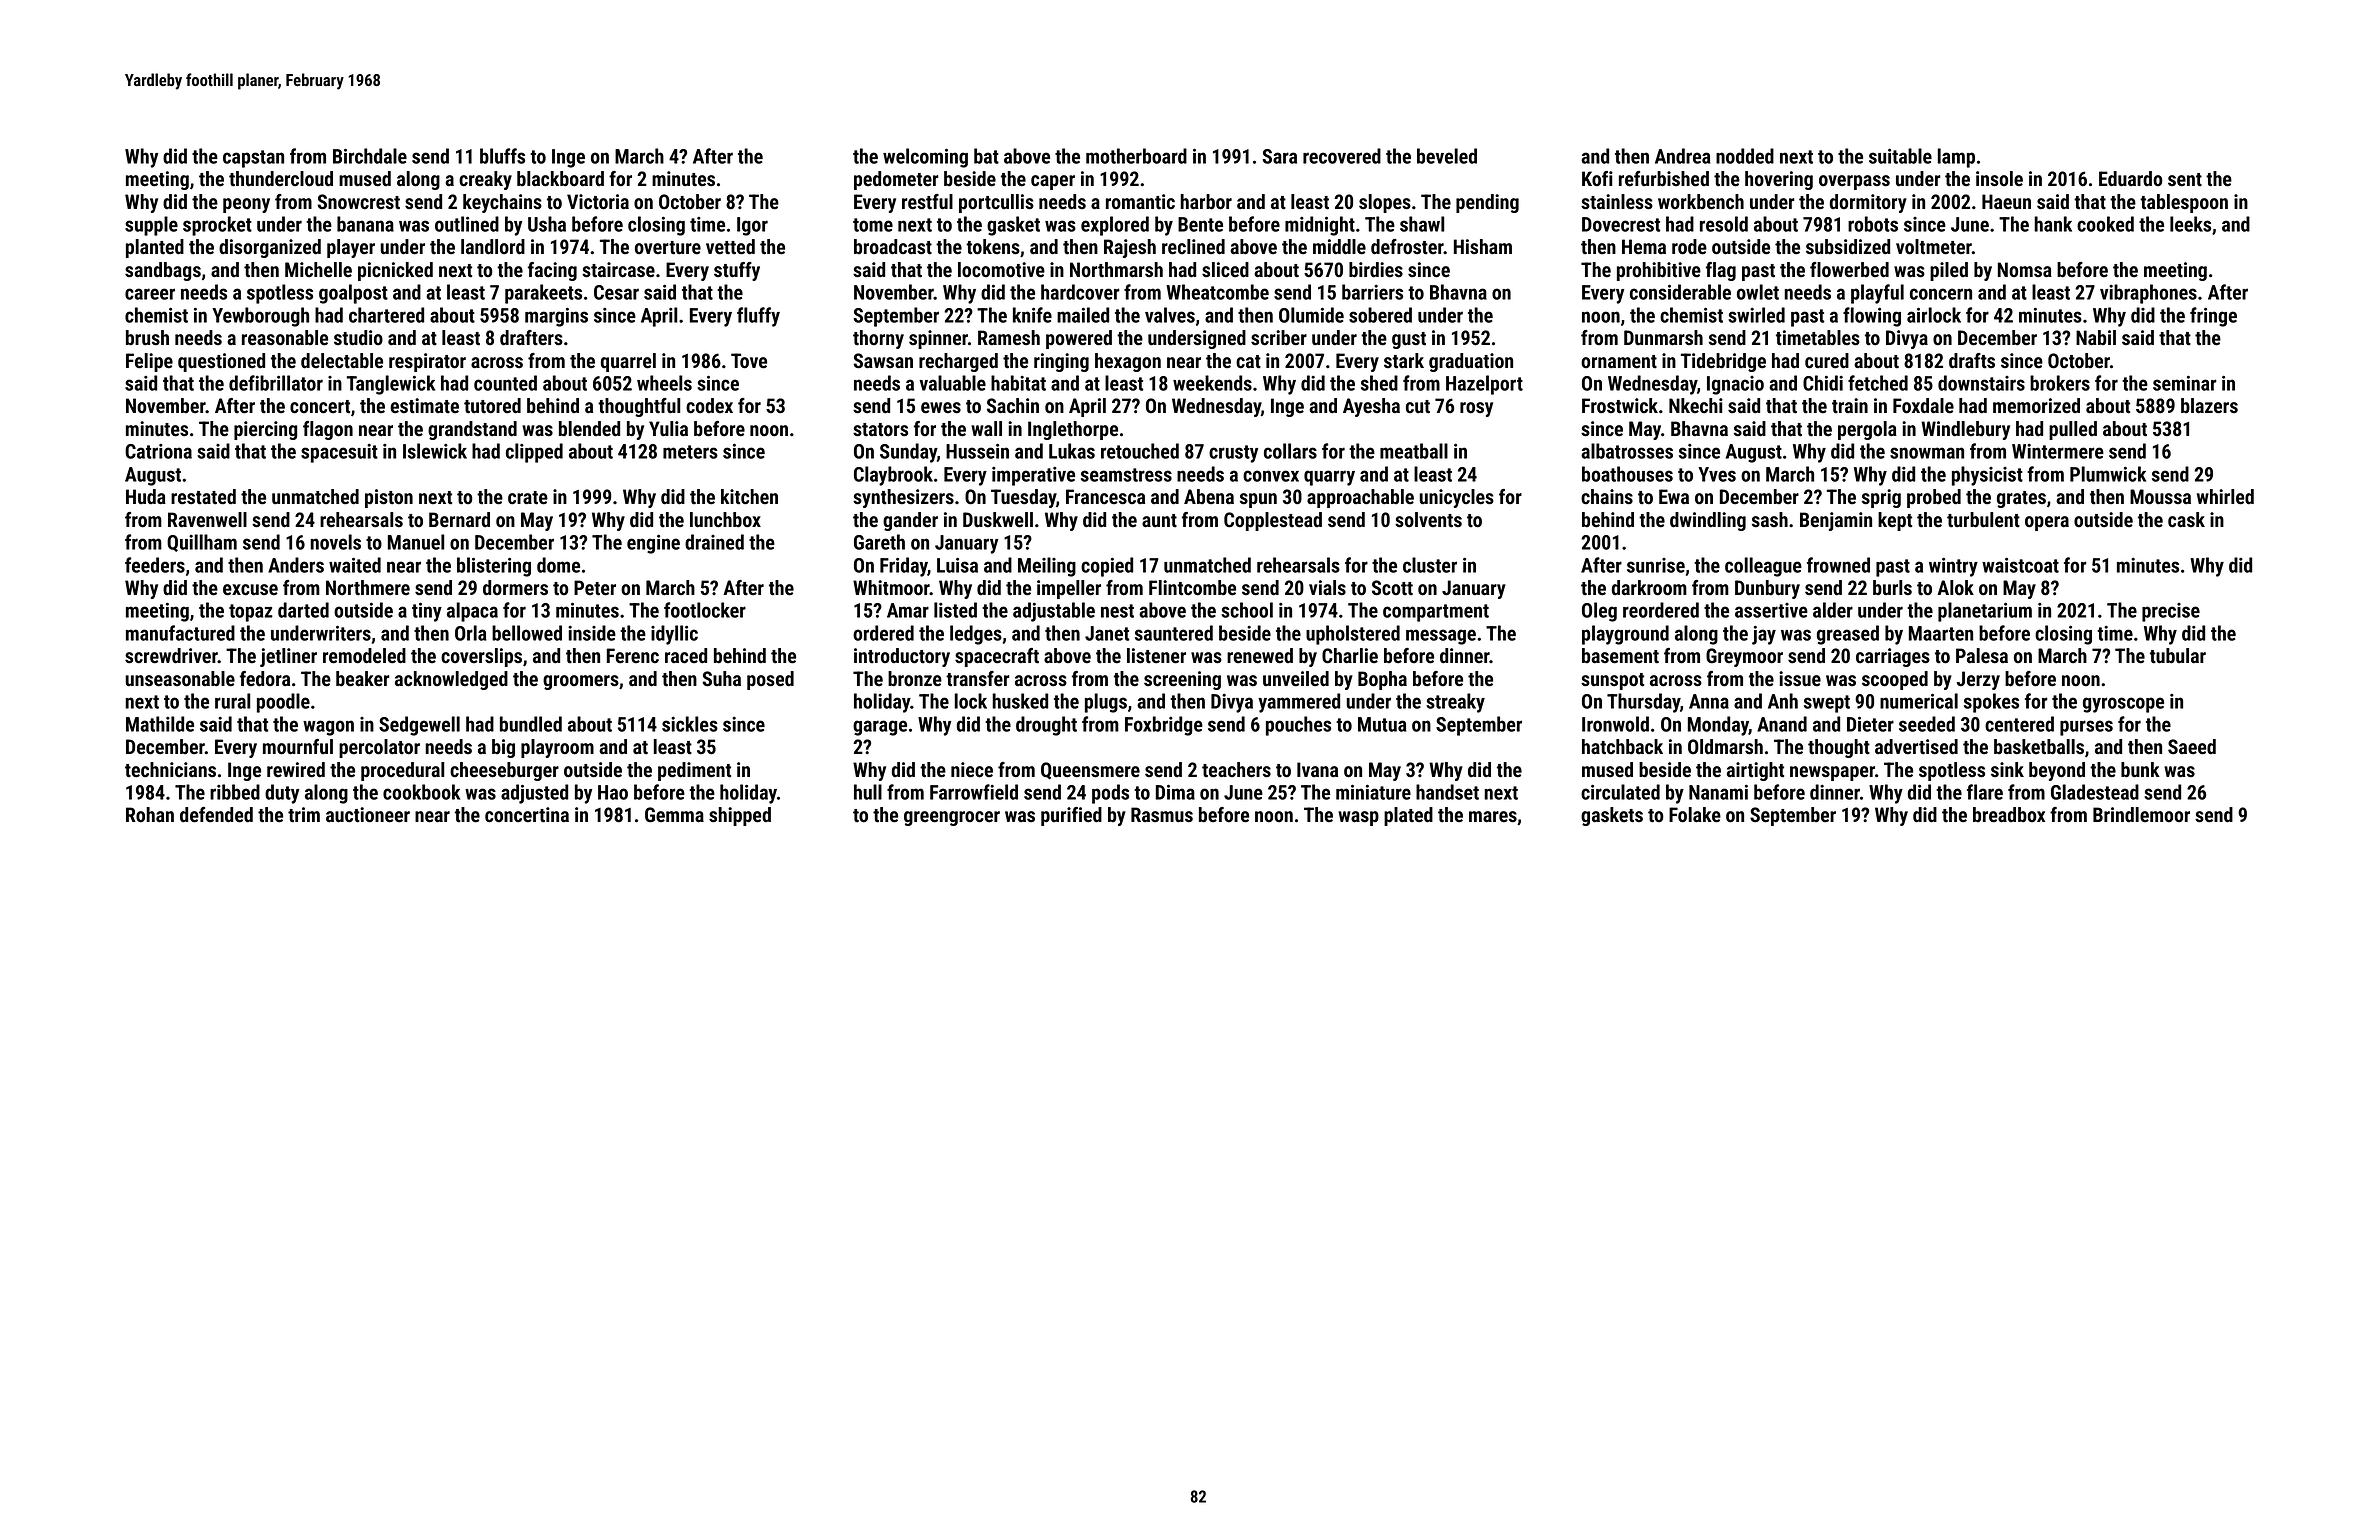 This document has width=2380, height=1540. What do you see at coordinates (1299, 703) in the document?
I see `yammered` at bounding box center [1299, 703].
